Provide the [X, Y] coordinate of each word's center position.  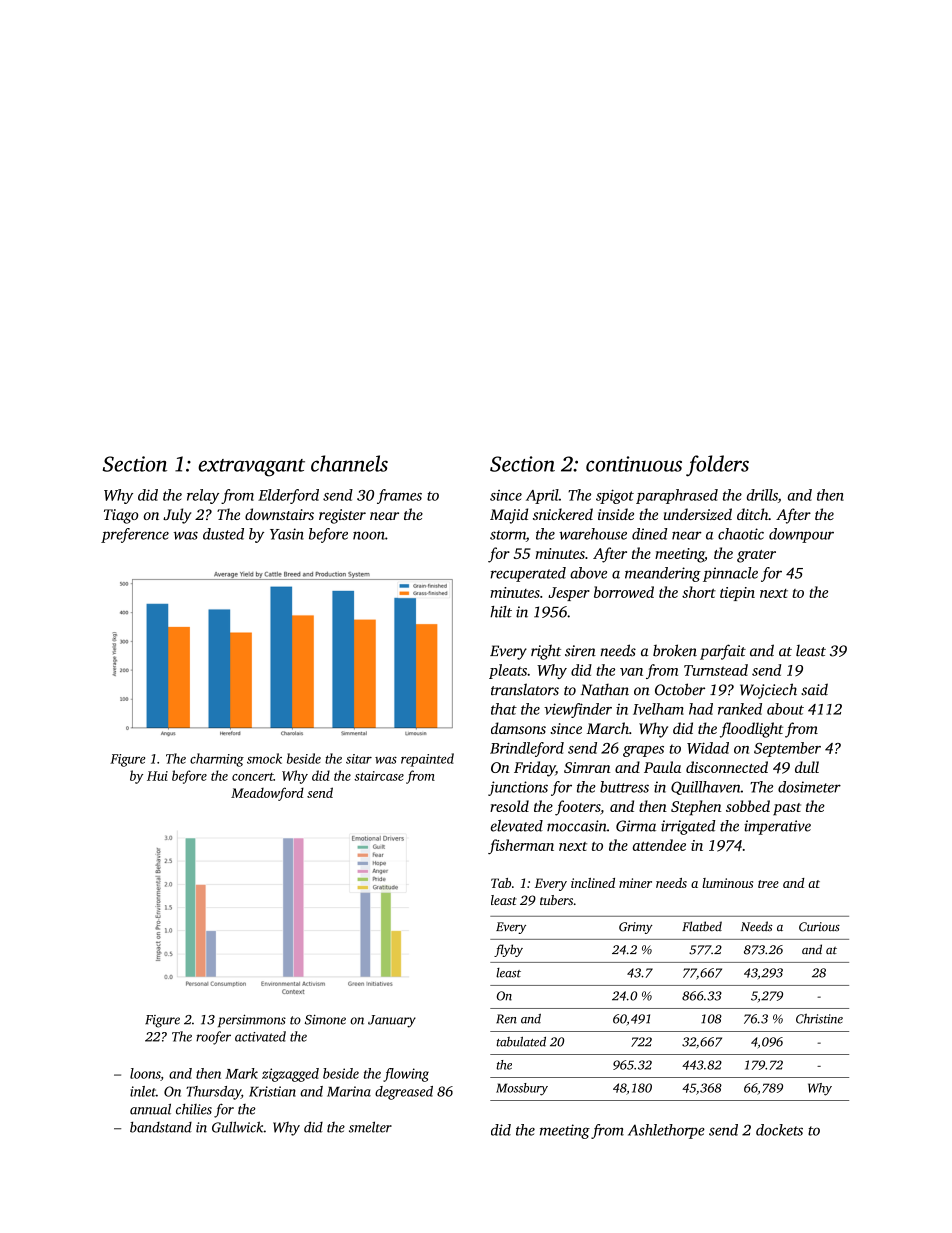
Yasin [287, 534]
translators [525, 689]
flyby [508, 950]
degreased [404, 1093]
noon [369, 535]
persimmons [252, 1021]
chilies [194, 1109]
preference [135, 535]
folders [717, 466]
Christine [819, 1019]
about [785, 709]
